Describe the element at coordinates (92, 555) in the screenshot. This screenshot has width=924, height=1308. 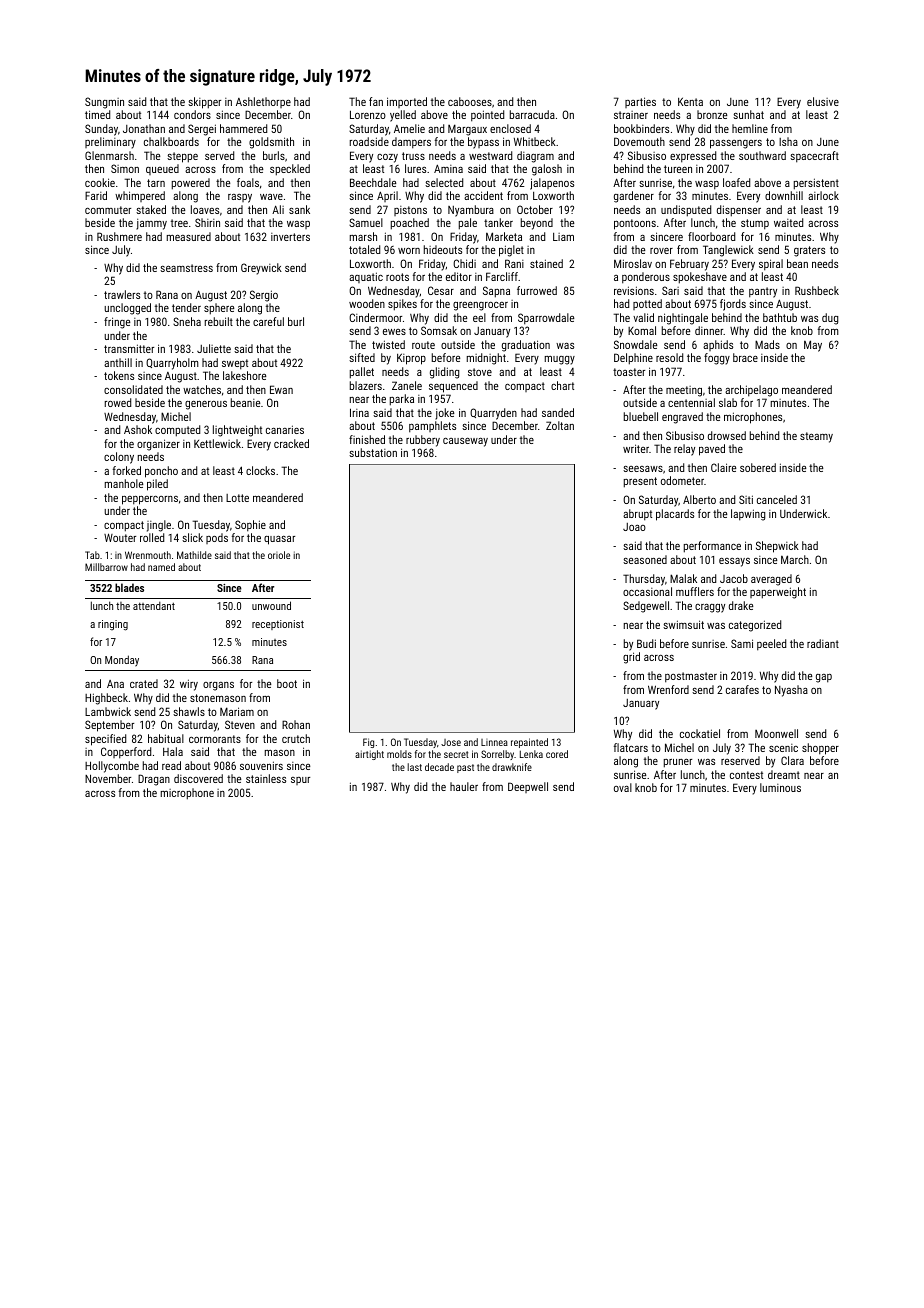
I see `Tab` at that location.
